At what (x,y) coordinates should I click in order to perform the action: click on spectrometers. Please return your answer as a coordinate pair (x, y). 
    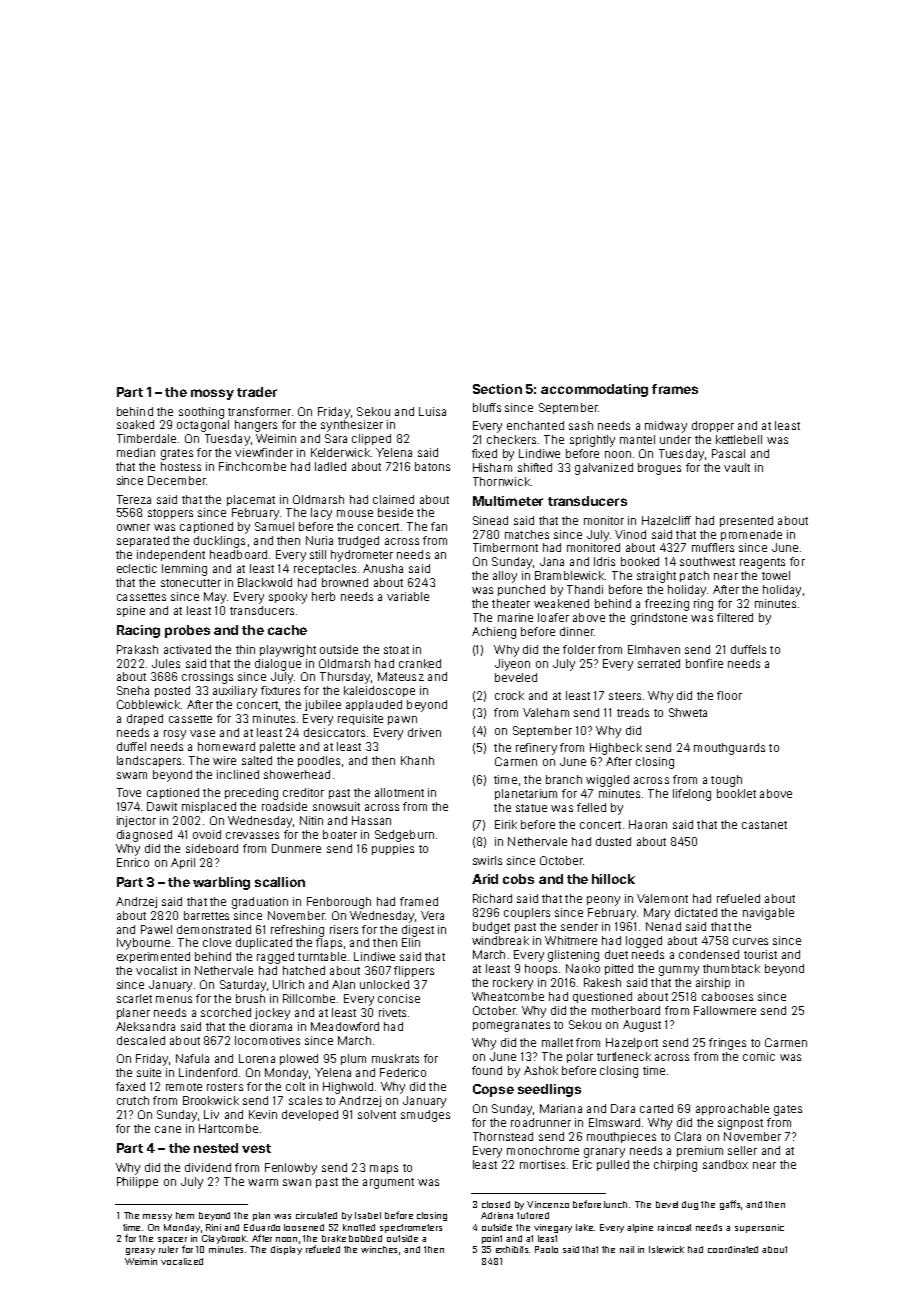
    Looking at the image, I should click on (411, 1228).
